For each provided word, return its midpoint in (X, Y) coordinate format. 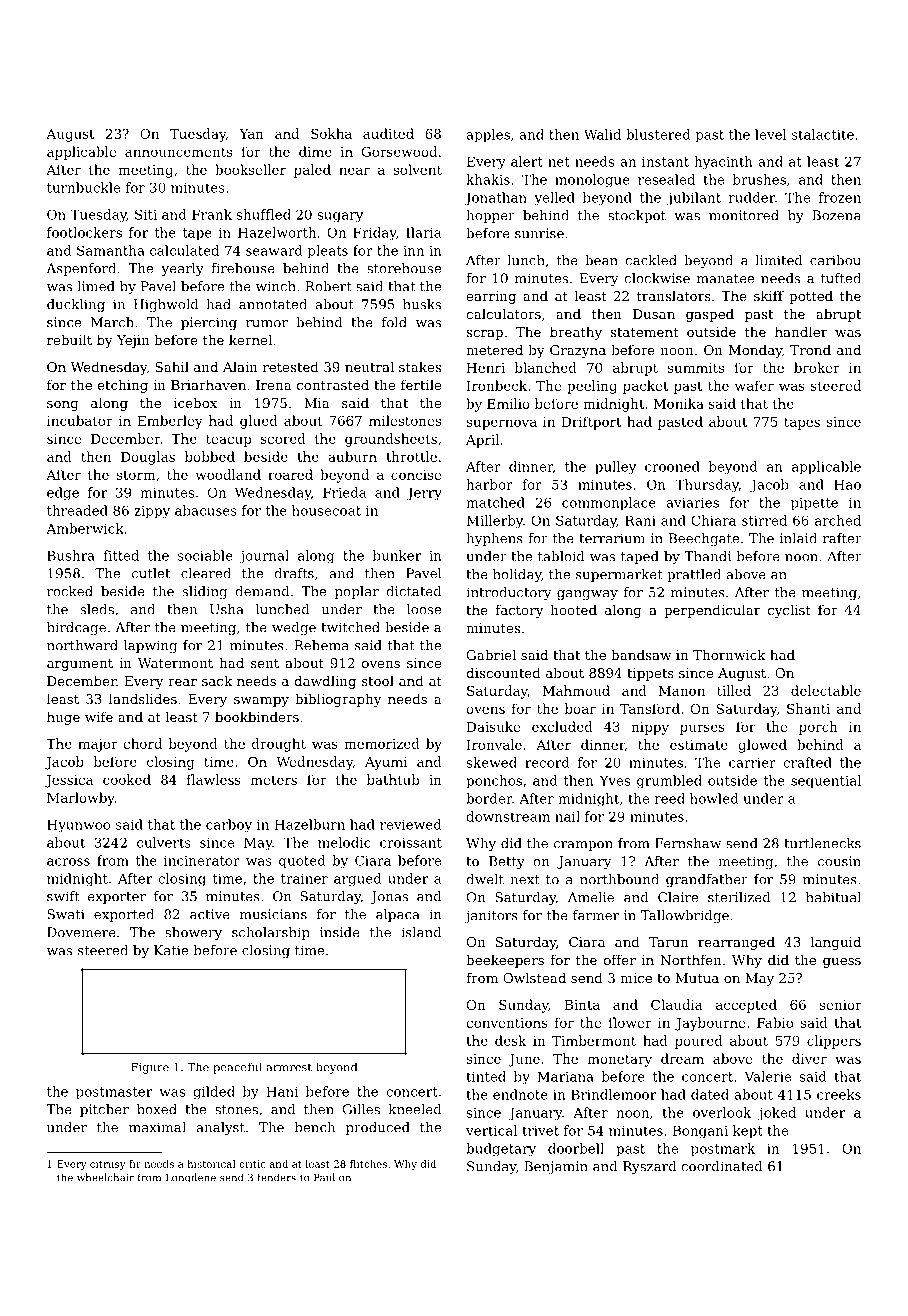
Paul (324, 1177)
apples (488, 136)
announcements (178, 152)
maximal (157, 1127)
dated (710, 1094)
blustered (658, 134)
